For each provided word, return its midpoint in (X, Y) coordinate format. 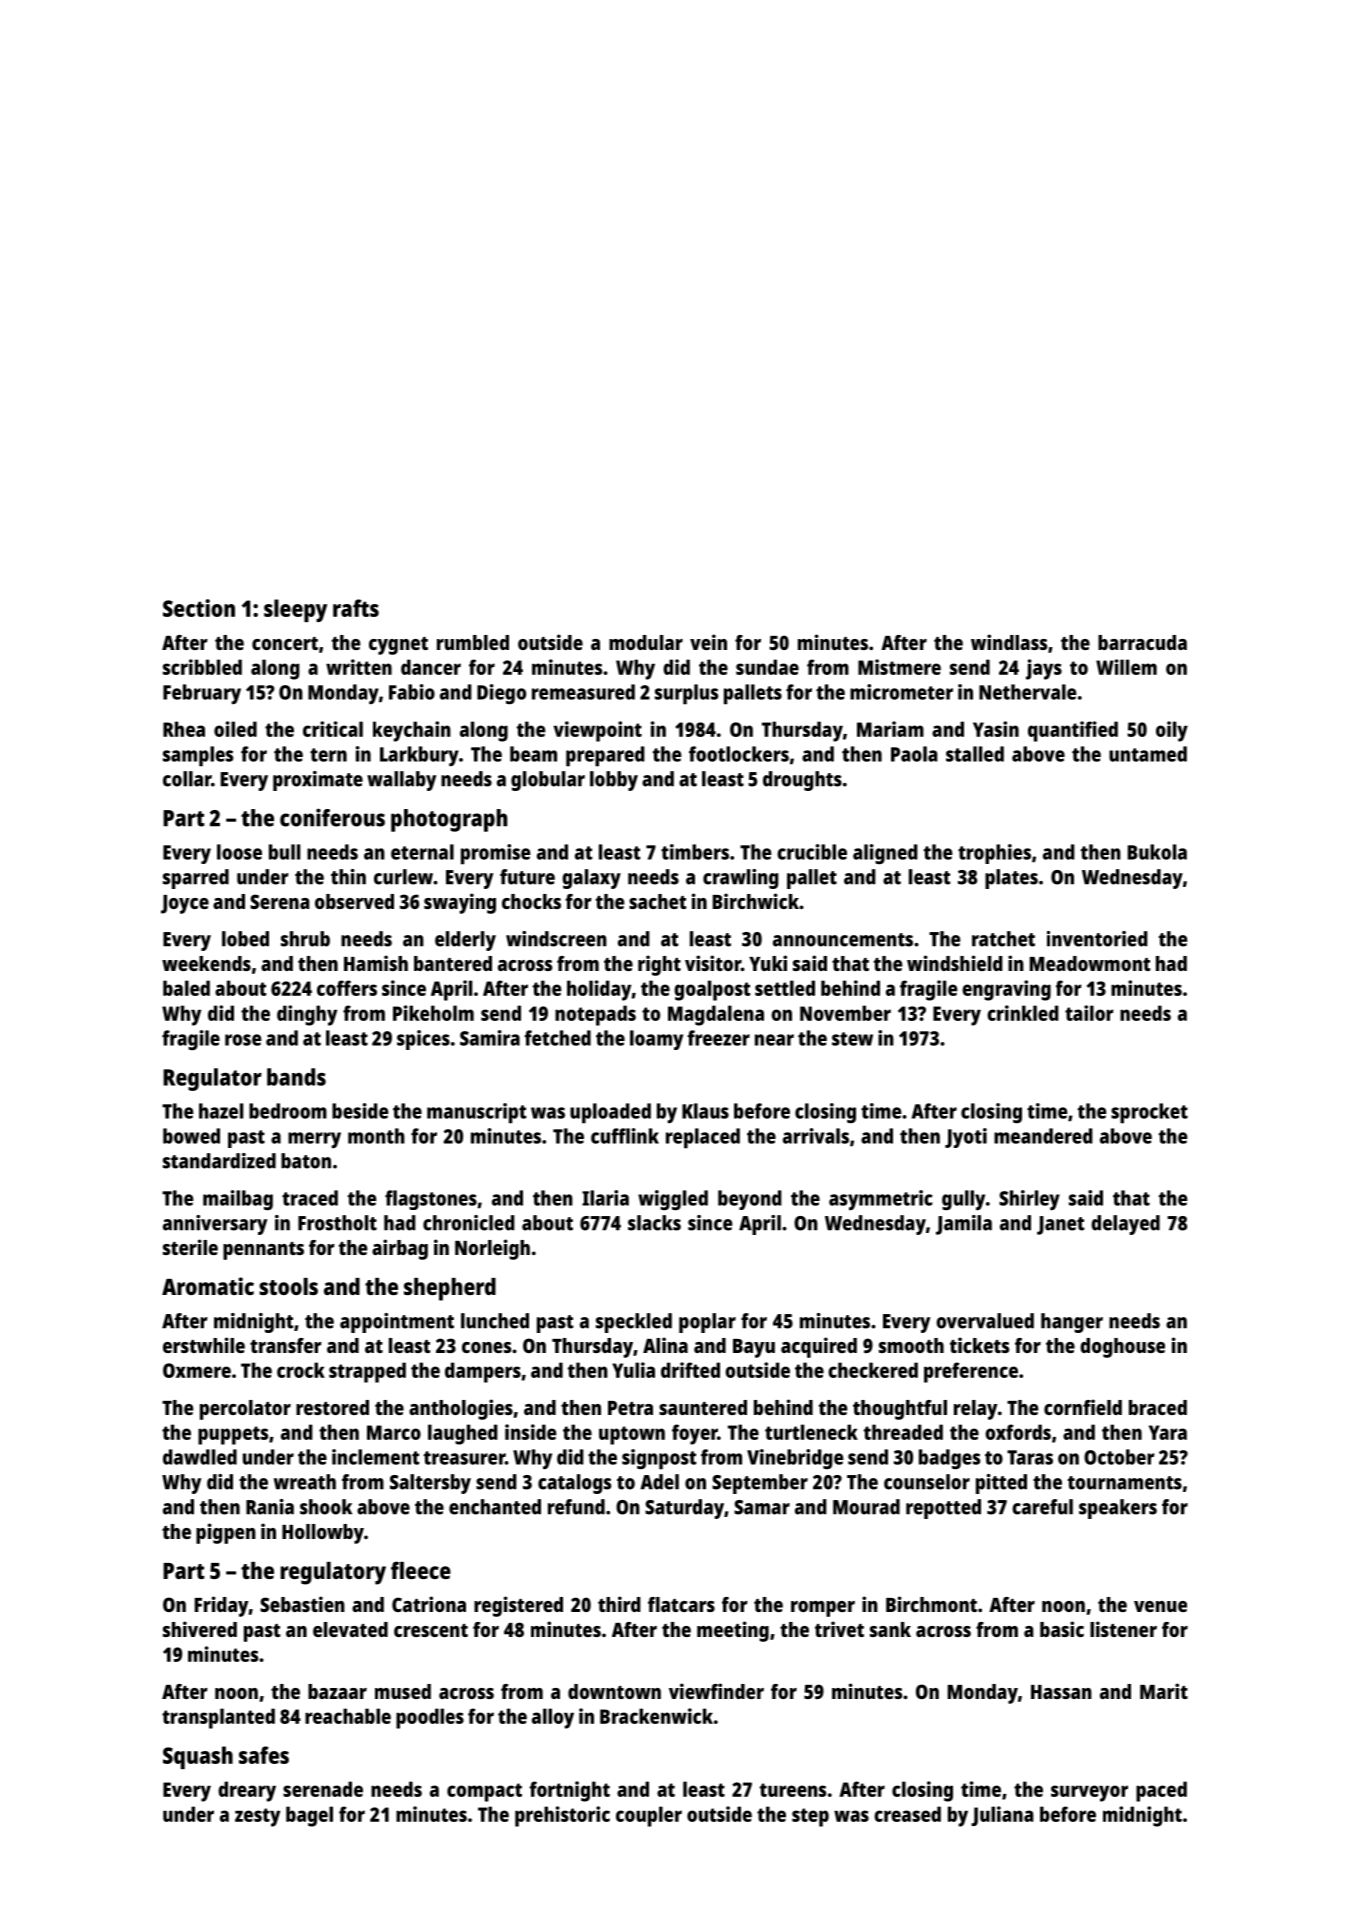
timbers (695, 852)
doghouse (1122, 1348)
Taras (1030, 1457)
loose (239, 852)
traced (310, 1198)
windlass (1009, 642)
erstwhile (204, 1345)
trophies (994, 854)
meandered (1043, 1136)
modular (646, 642)
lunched (495, 1321)
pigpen (226, 1533)
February (202, 694)
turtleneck (811, 1432)
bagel (309, 1816)
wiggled (673, 1200)
